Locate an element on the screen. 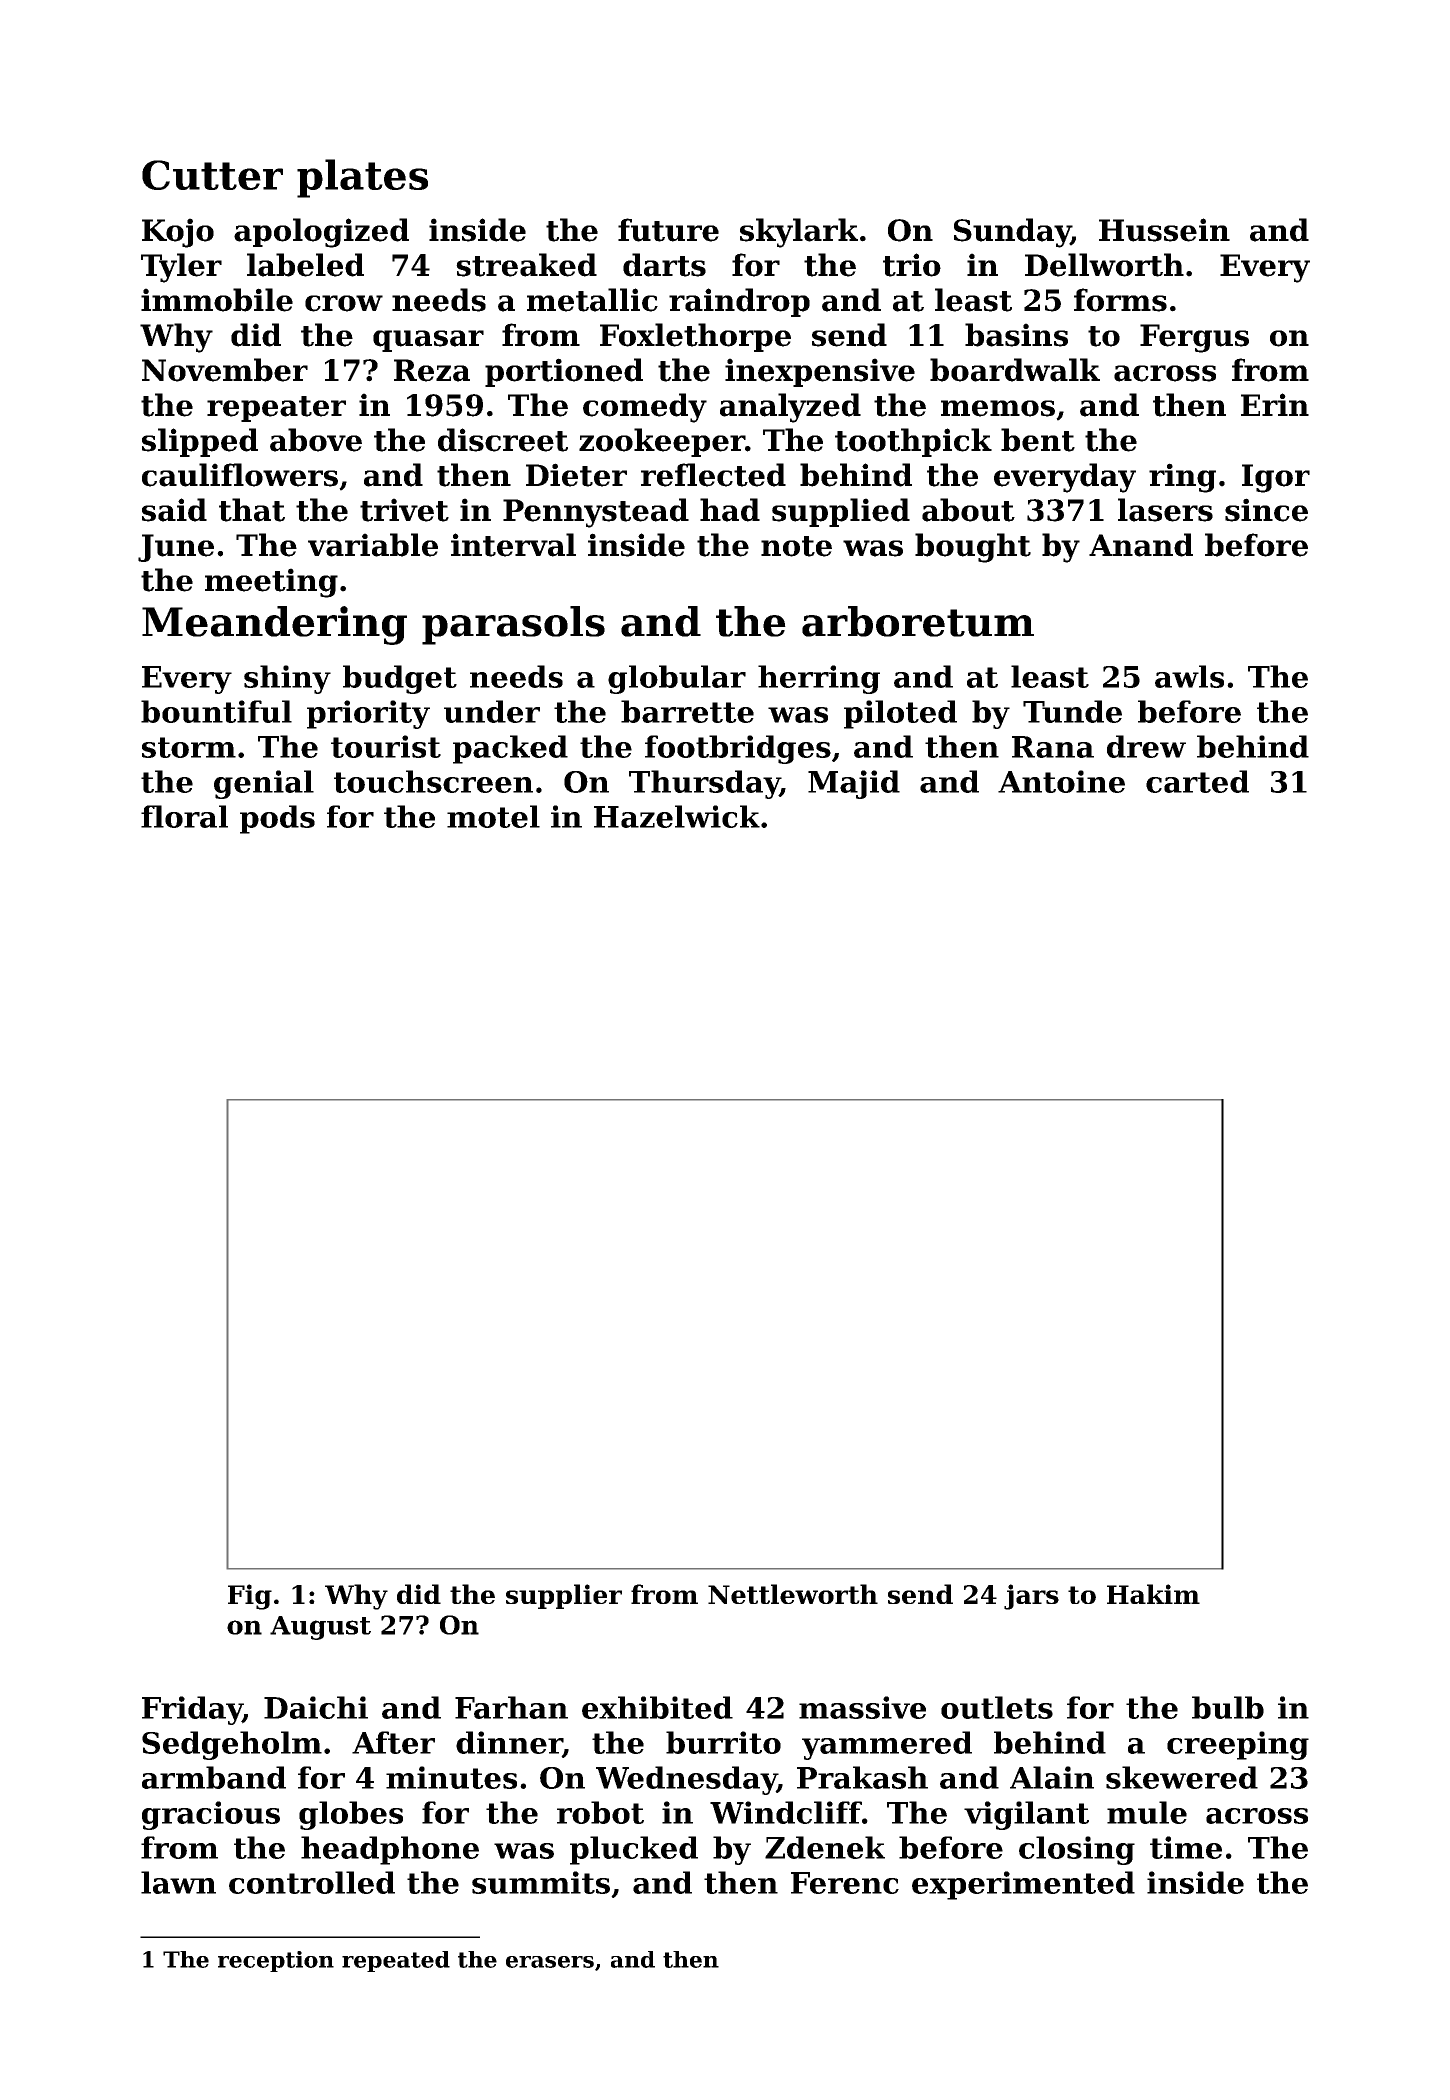 The width and height of the screenshot is (1450, 2100). bent is located at coordinates (1038, 440).
